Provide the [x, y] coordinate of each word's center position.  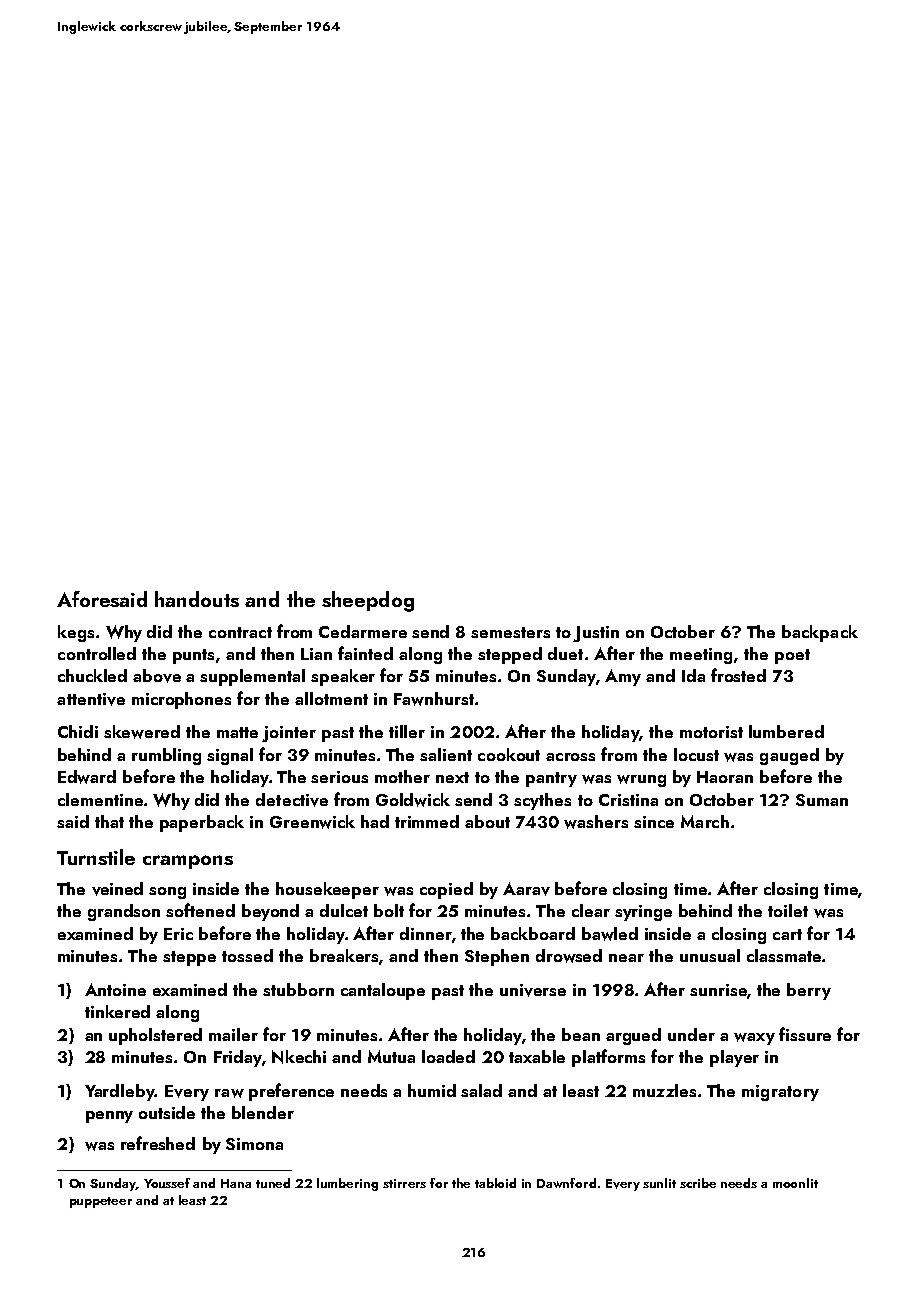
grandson [124, 912]
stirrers [404, 1183]
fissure [805, 1034]
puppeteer [101, 1202]
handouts [197, 599]
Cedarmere [363, 631]
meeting [701, 656]
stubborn [298, 989]
